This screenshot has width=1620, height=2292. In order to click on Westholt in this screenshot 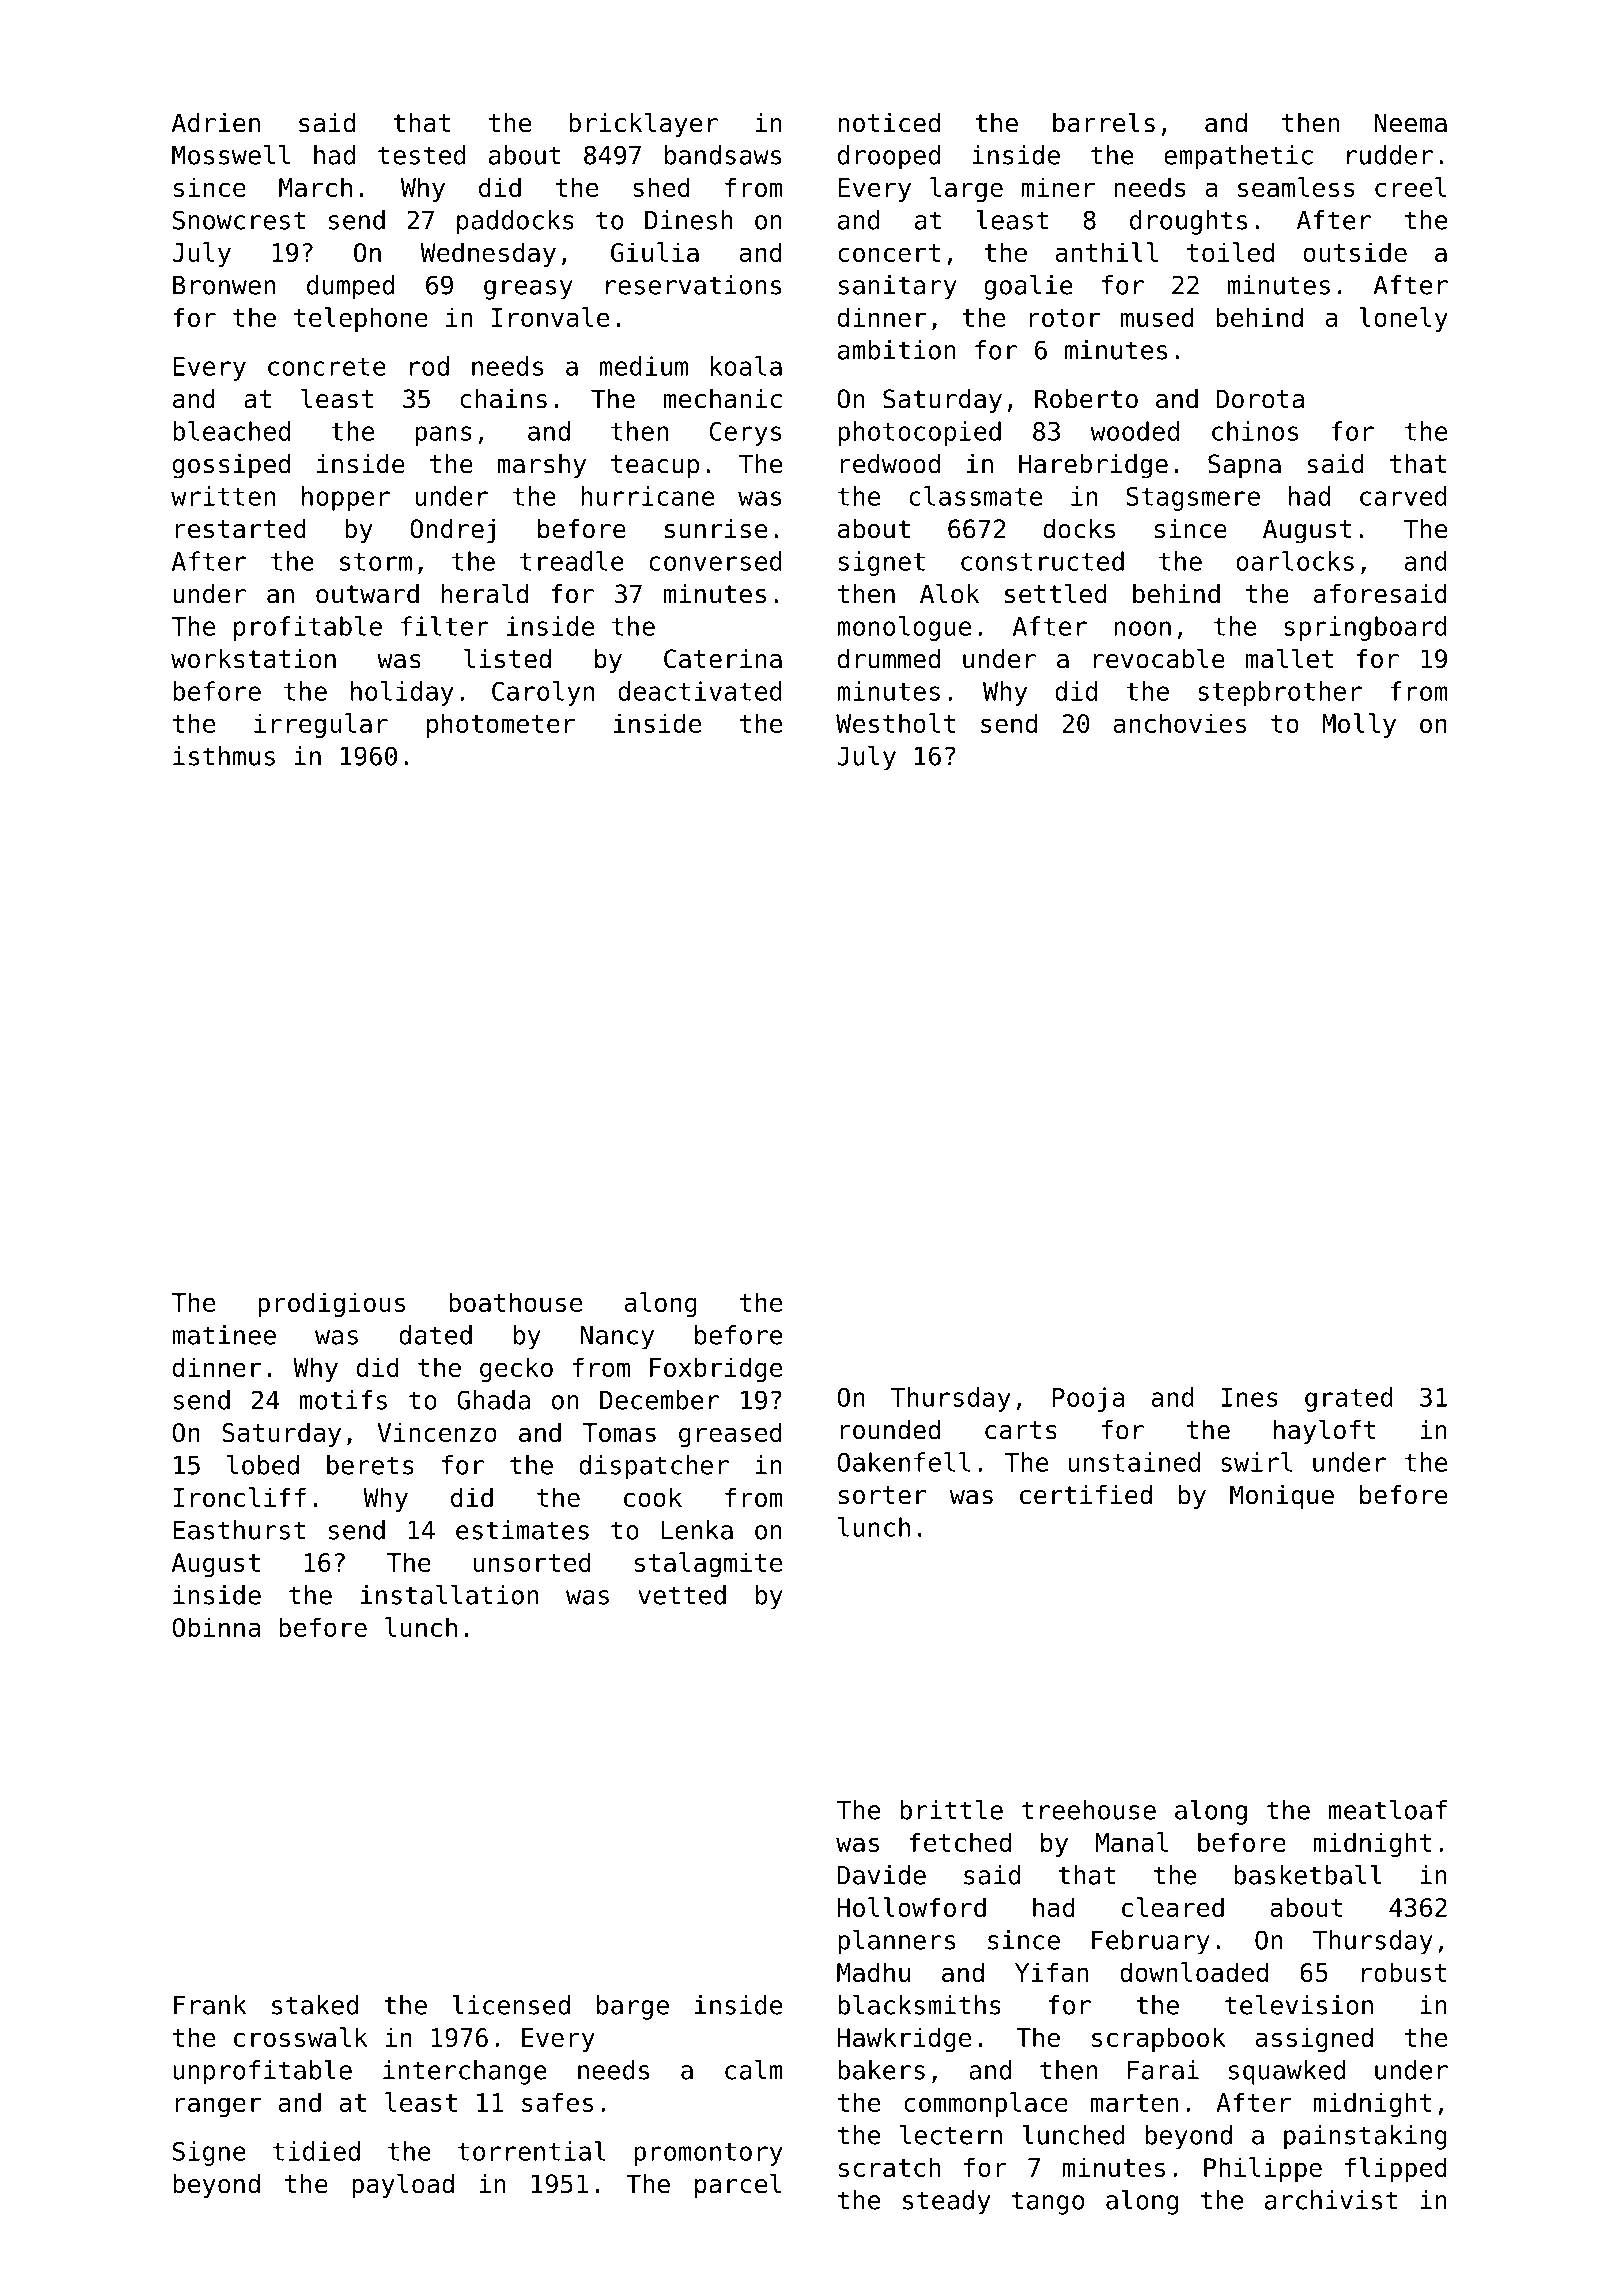, I will do `click(895, 723)`.
